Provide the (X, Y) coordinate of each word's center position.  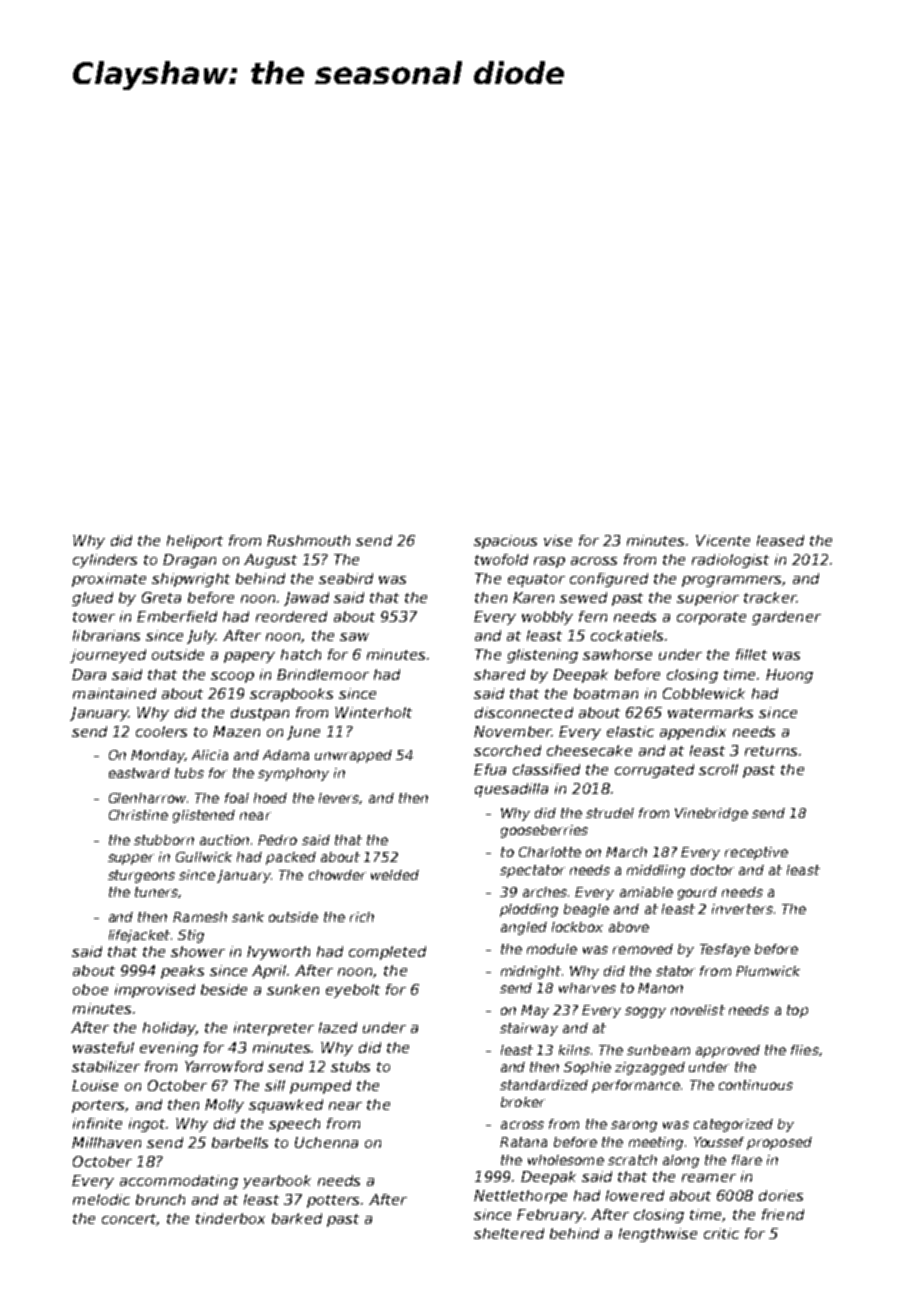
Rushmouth (308, 540)
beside (224, 989)
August (270, 561)
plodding (529, 910)
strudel (610, 813)
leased (780, 540)
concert (129, 1220)
